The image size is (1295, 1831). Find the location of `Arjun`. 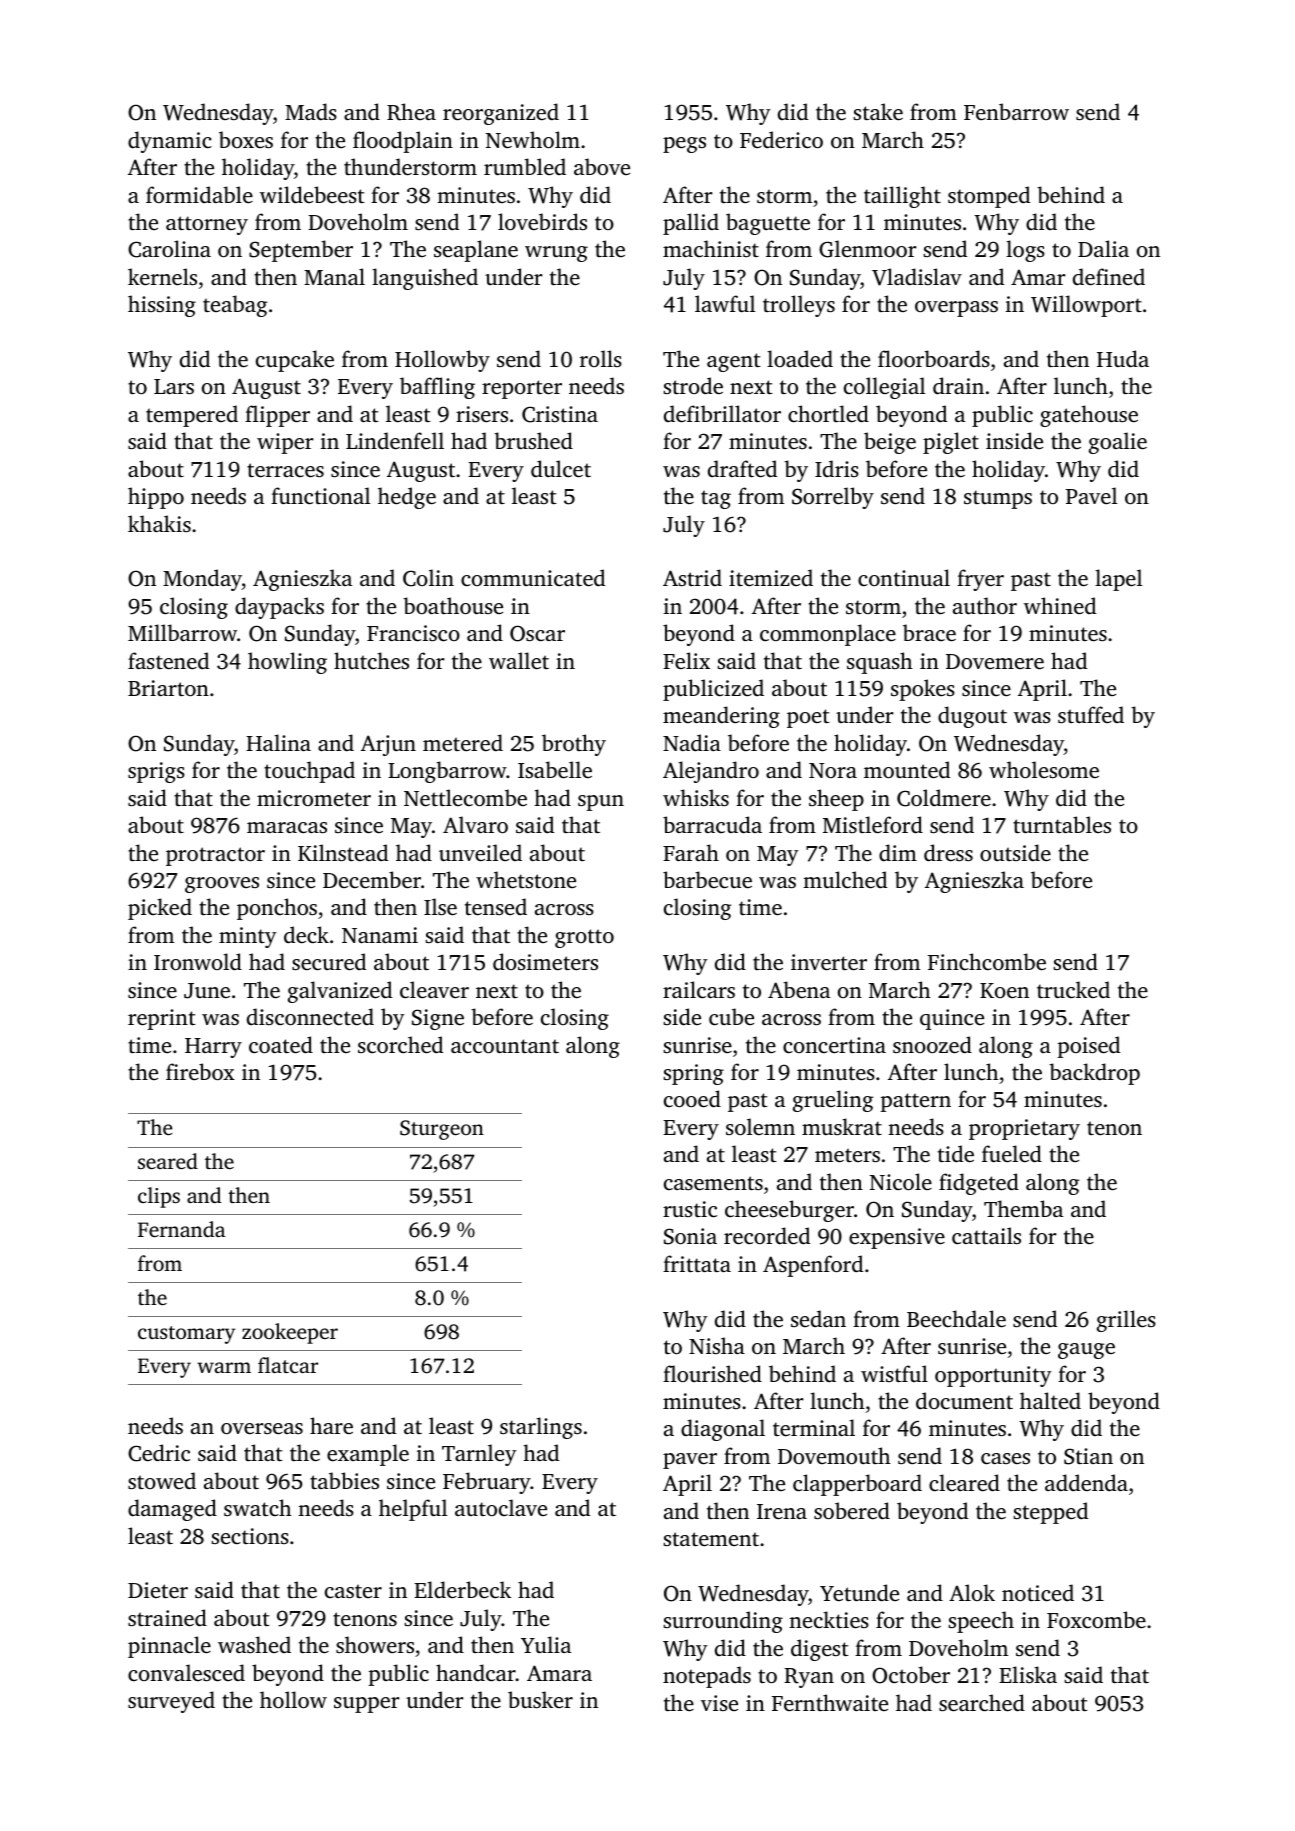

Arjun is located at coordinates (388, 745).
